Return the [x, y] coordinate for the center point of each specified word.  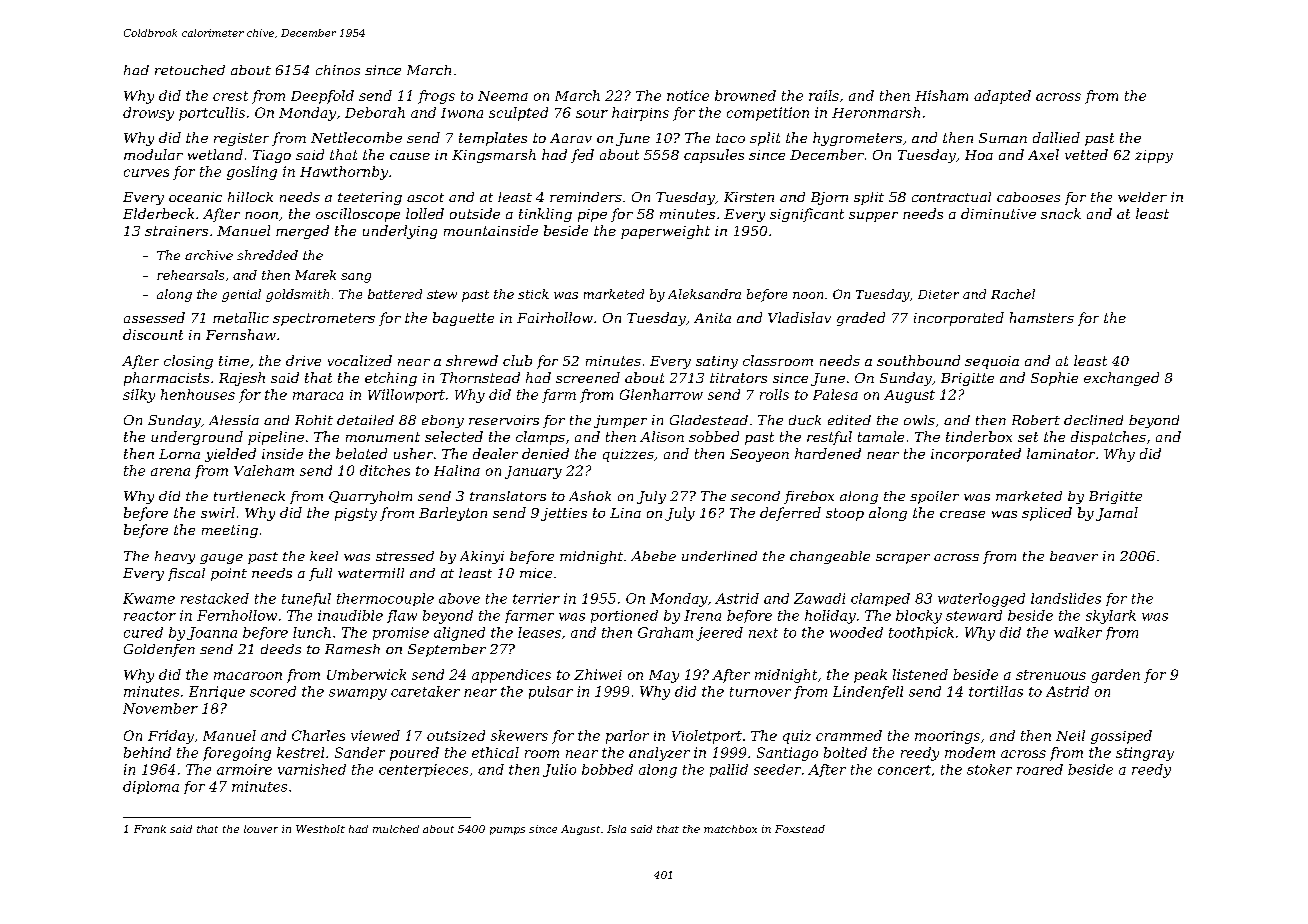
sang [356, 278]
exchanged [1121, 379]
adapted [1002, 97]
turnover [760, 692]
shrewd [472, 360]
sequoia [992, 362]
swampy [358, 694]
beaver [1074, 556]
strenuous [1051, 675]
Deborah [375, 112]
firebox [809, 497]
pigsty [356, 514]
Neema [503, 96]
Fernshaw [241, 334]
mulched [396, 829]
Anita [712, 318]
